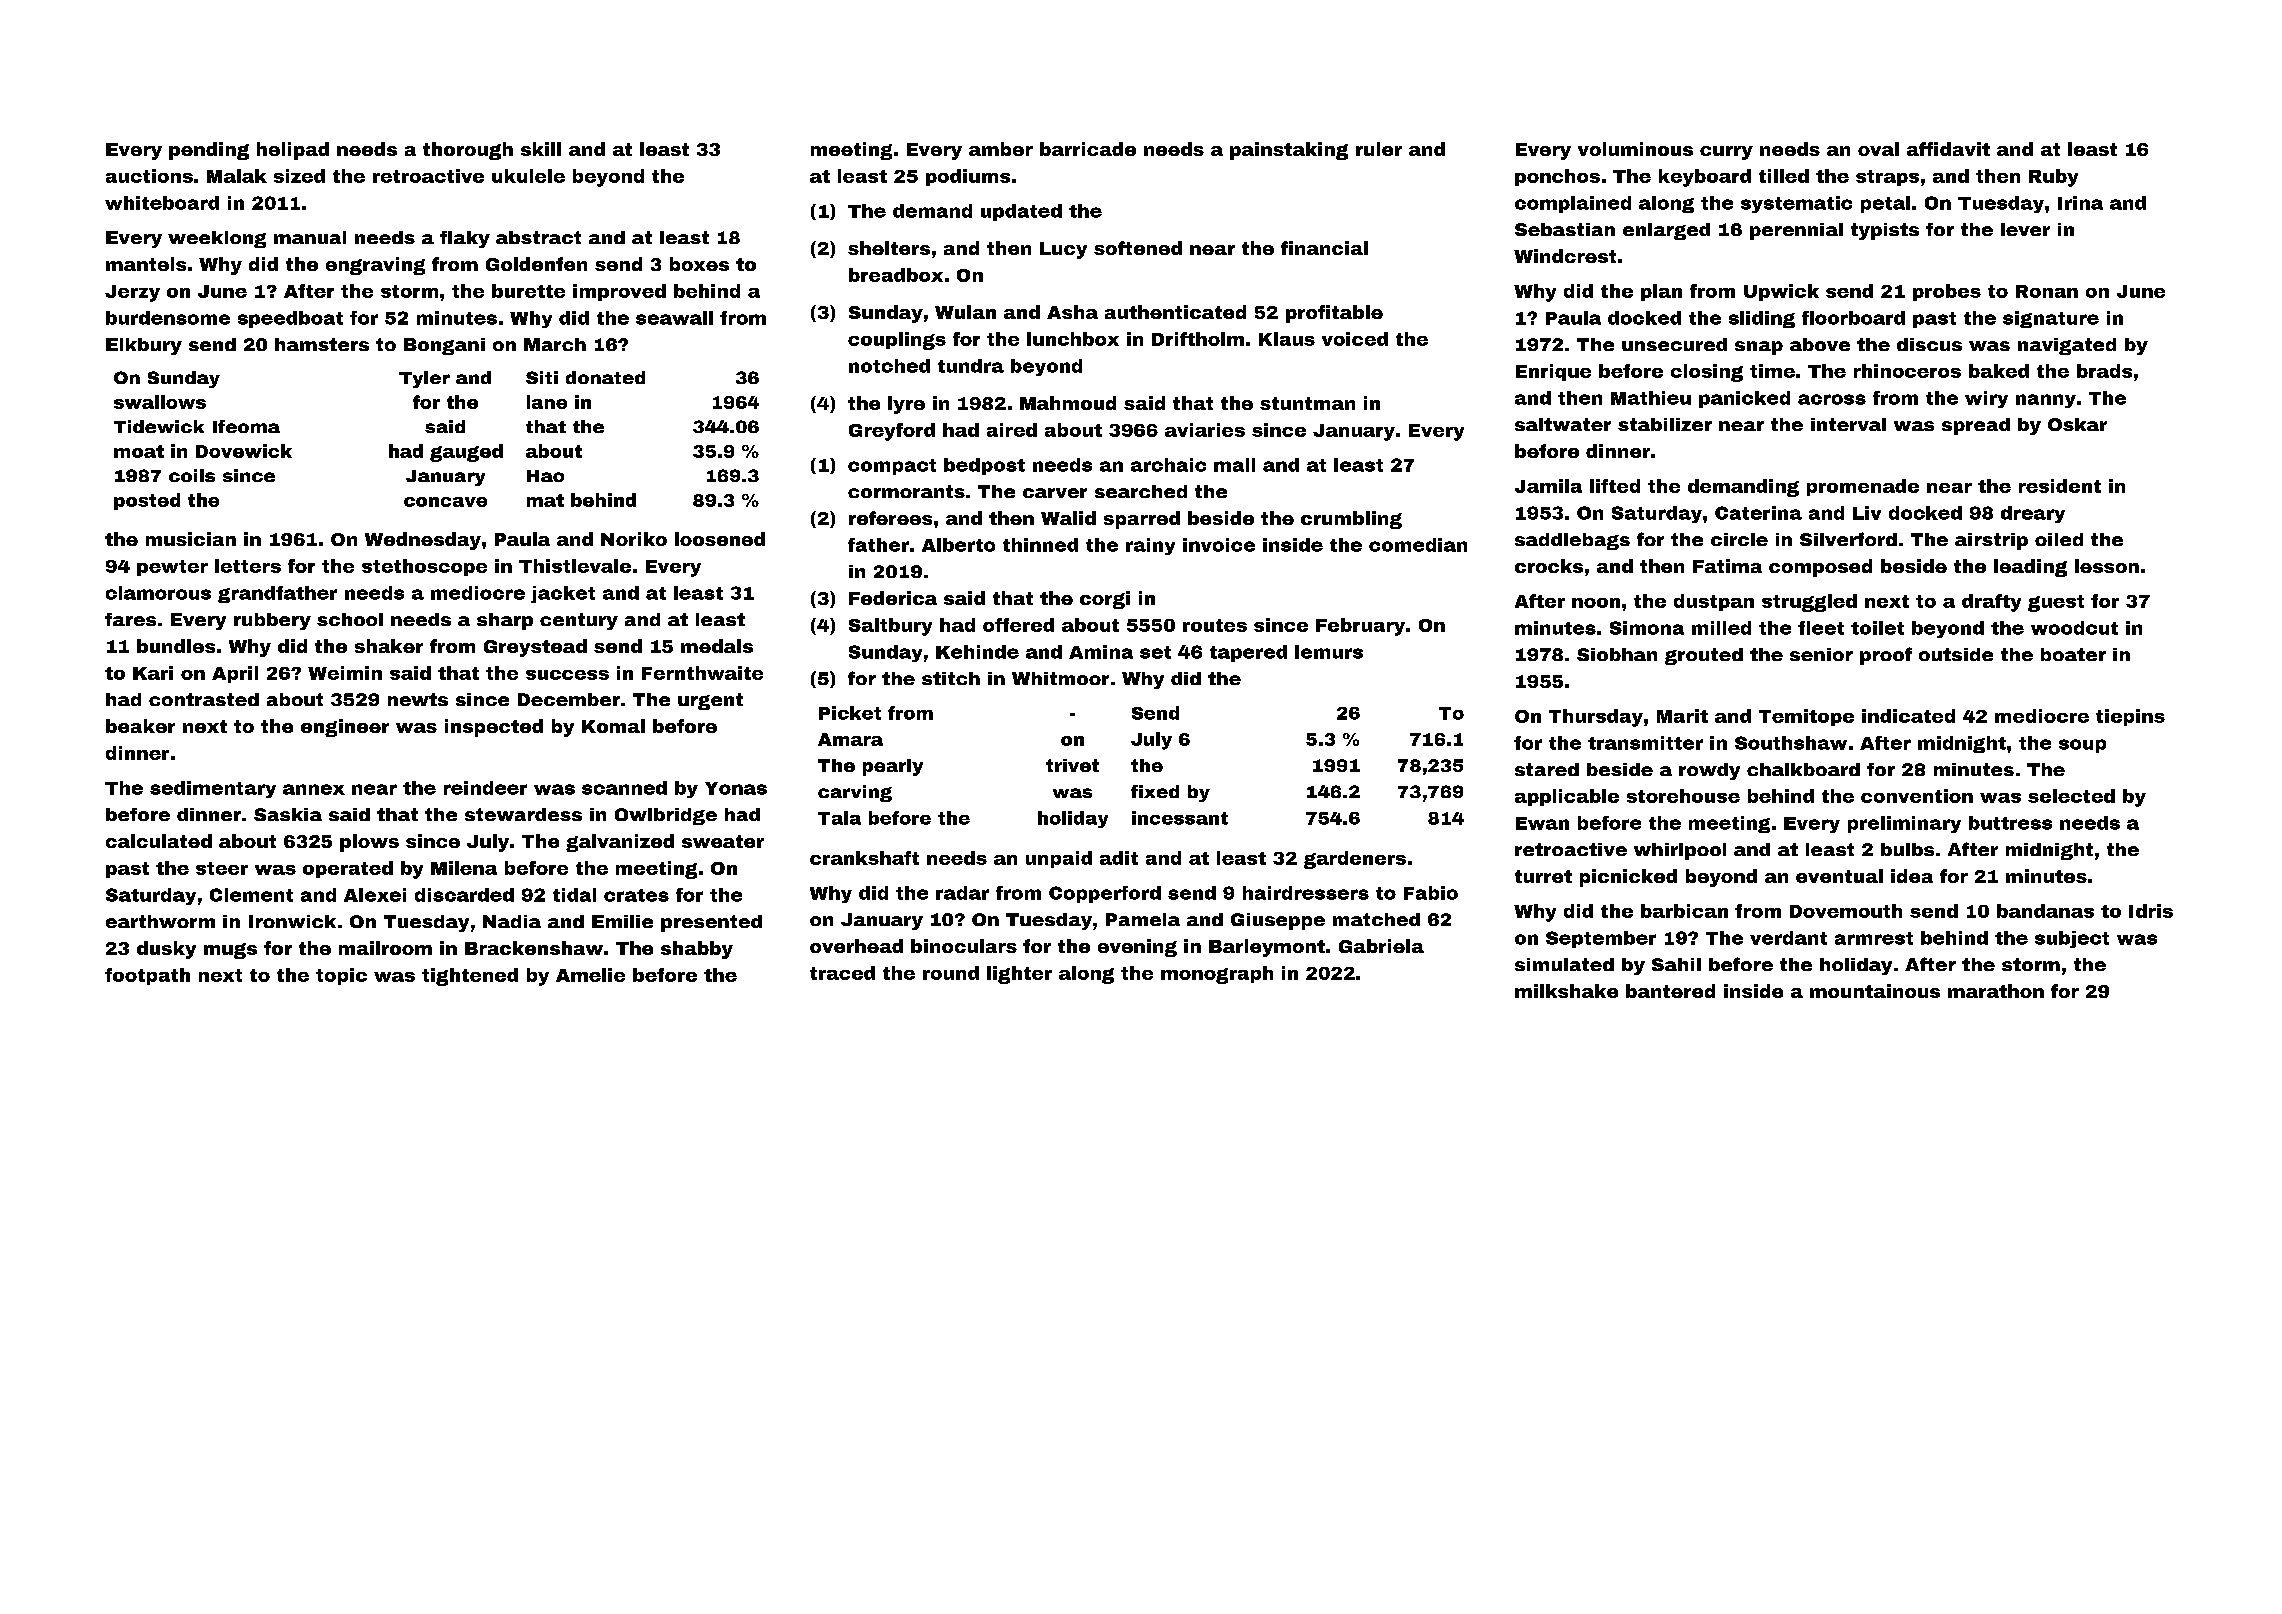 This screenshot has width=2282, height=1614. I want to click on lesson, so click(2107, 566).
